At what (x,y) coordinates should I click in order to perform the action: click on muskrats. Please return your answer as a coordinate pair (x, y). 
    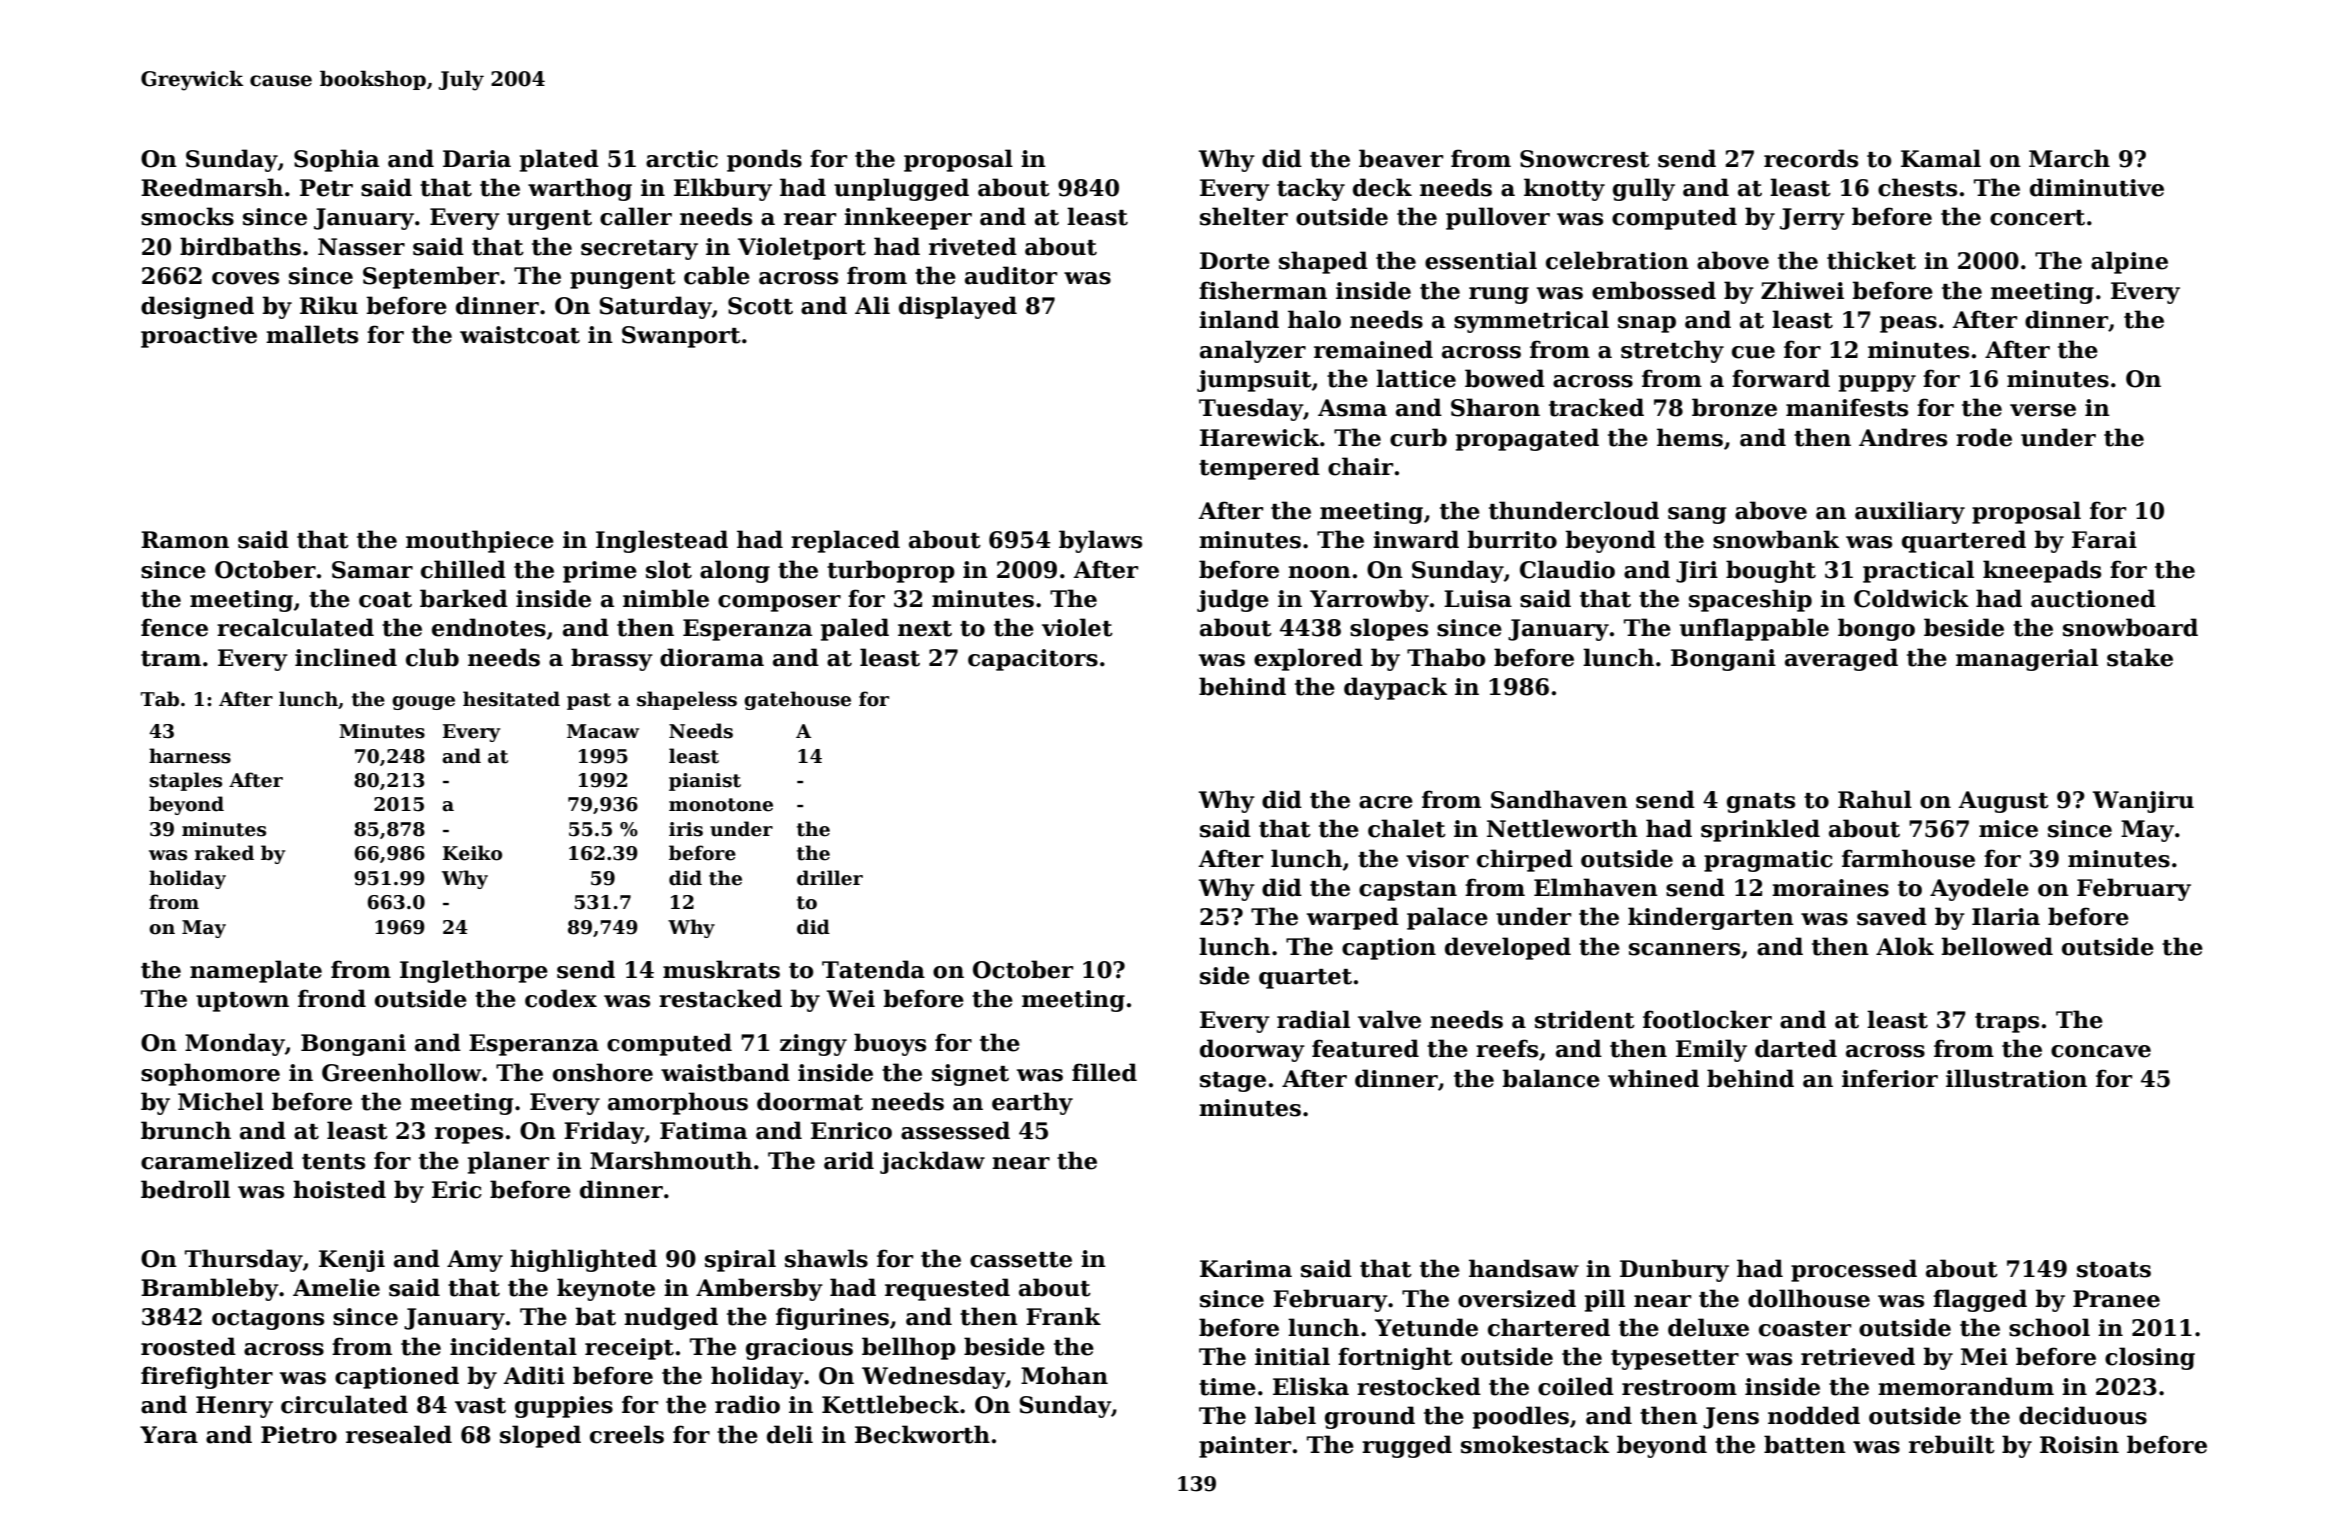
    Looking at the image, I should click on (721, 969).
